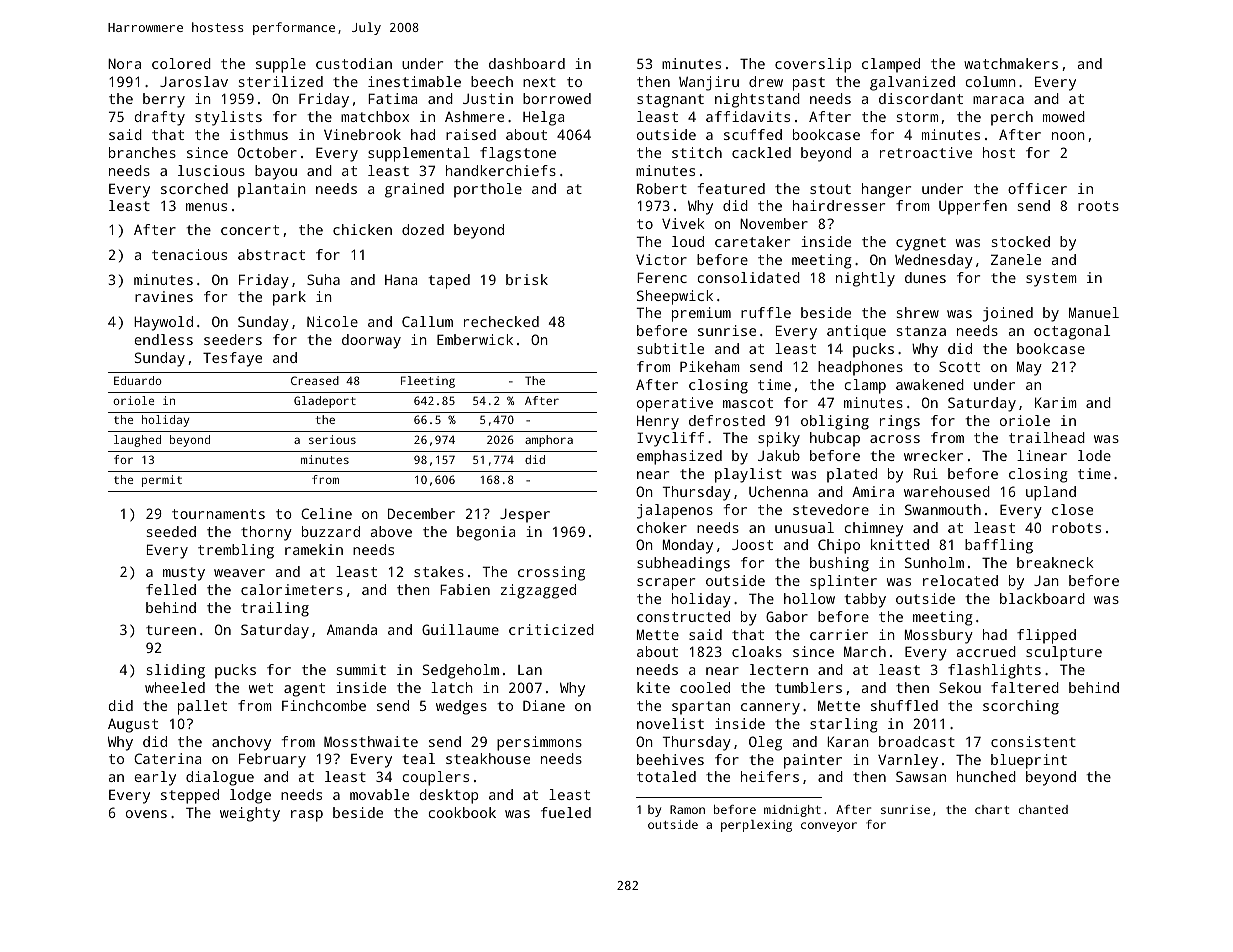 The width and height of the page is (1233, 952). I want to click on watchmakers, so click(1011, 63).
